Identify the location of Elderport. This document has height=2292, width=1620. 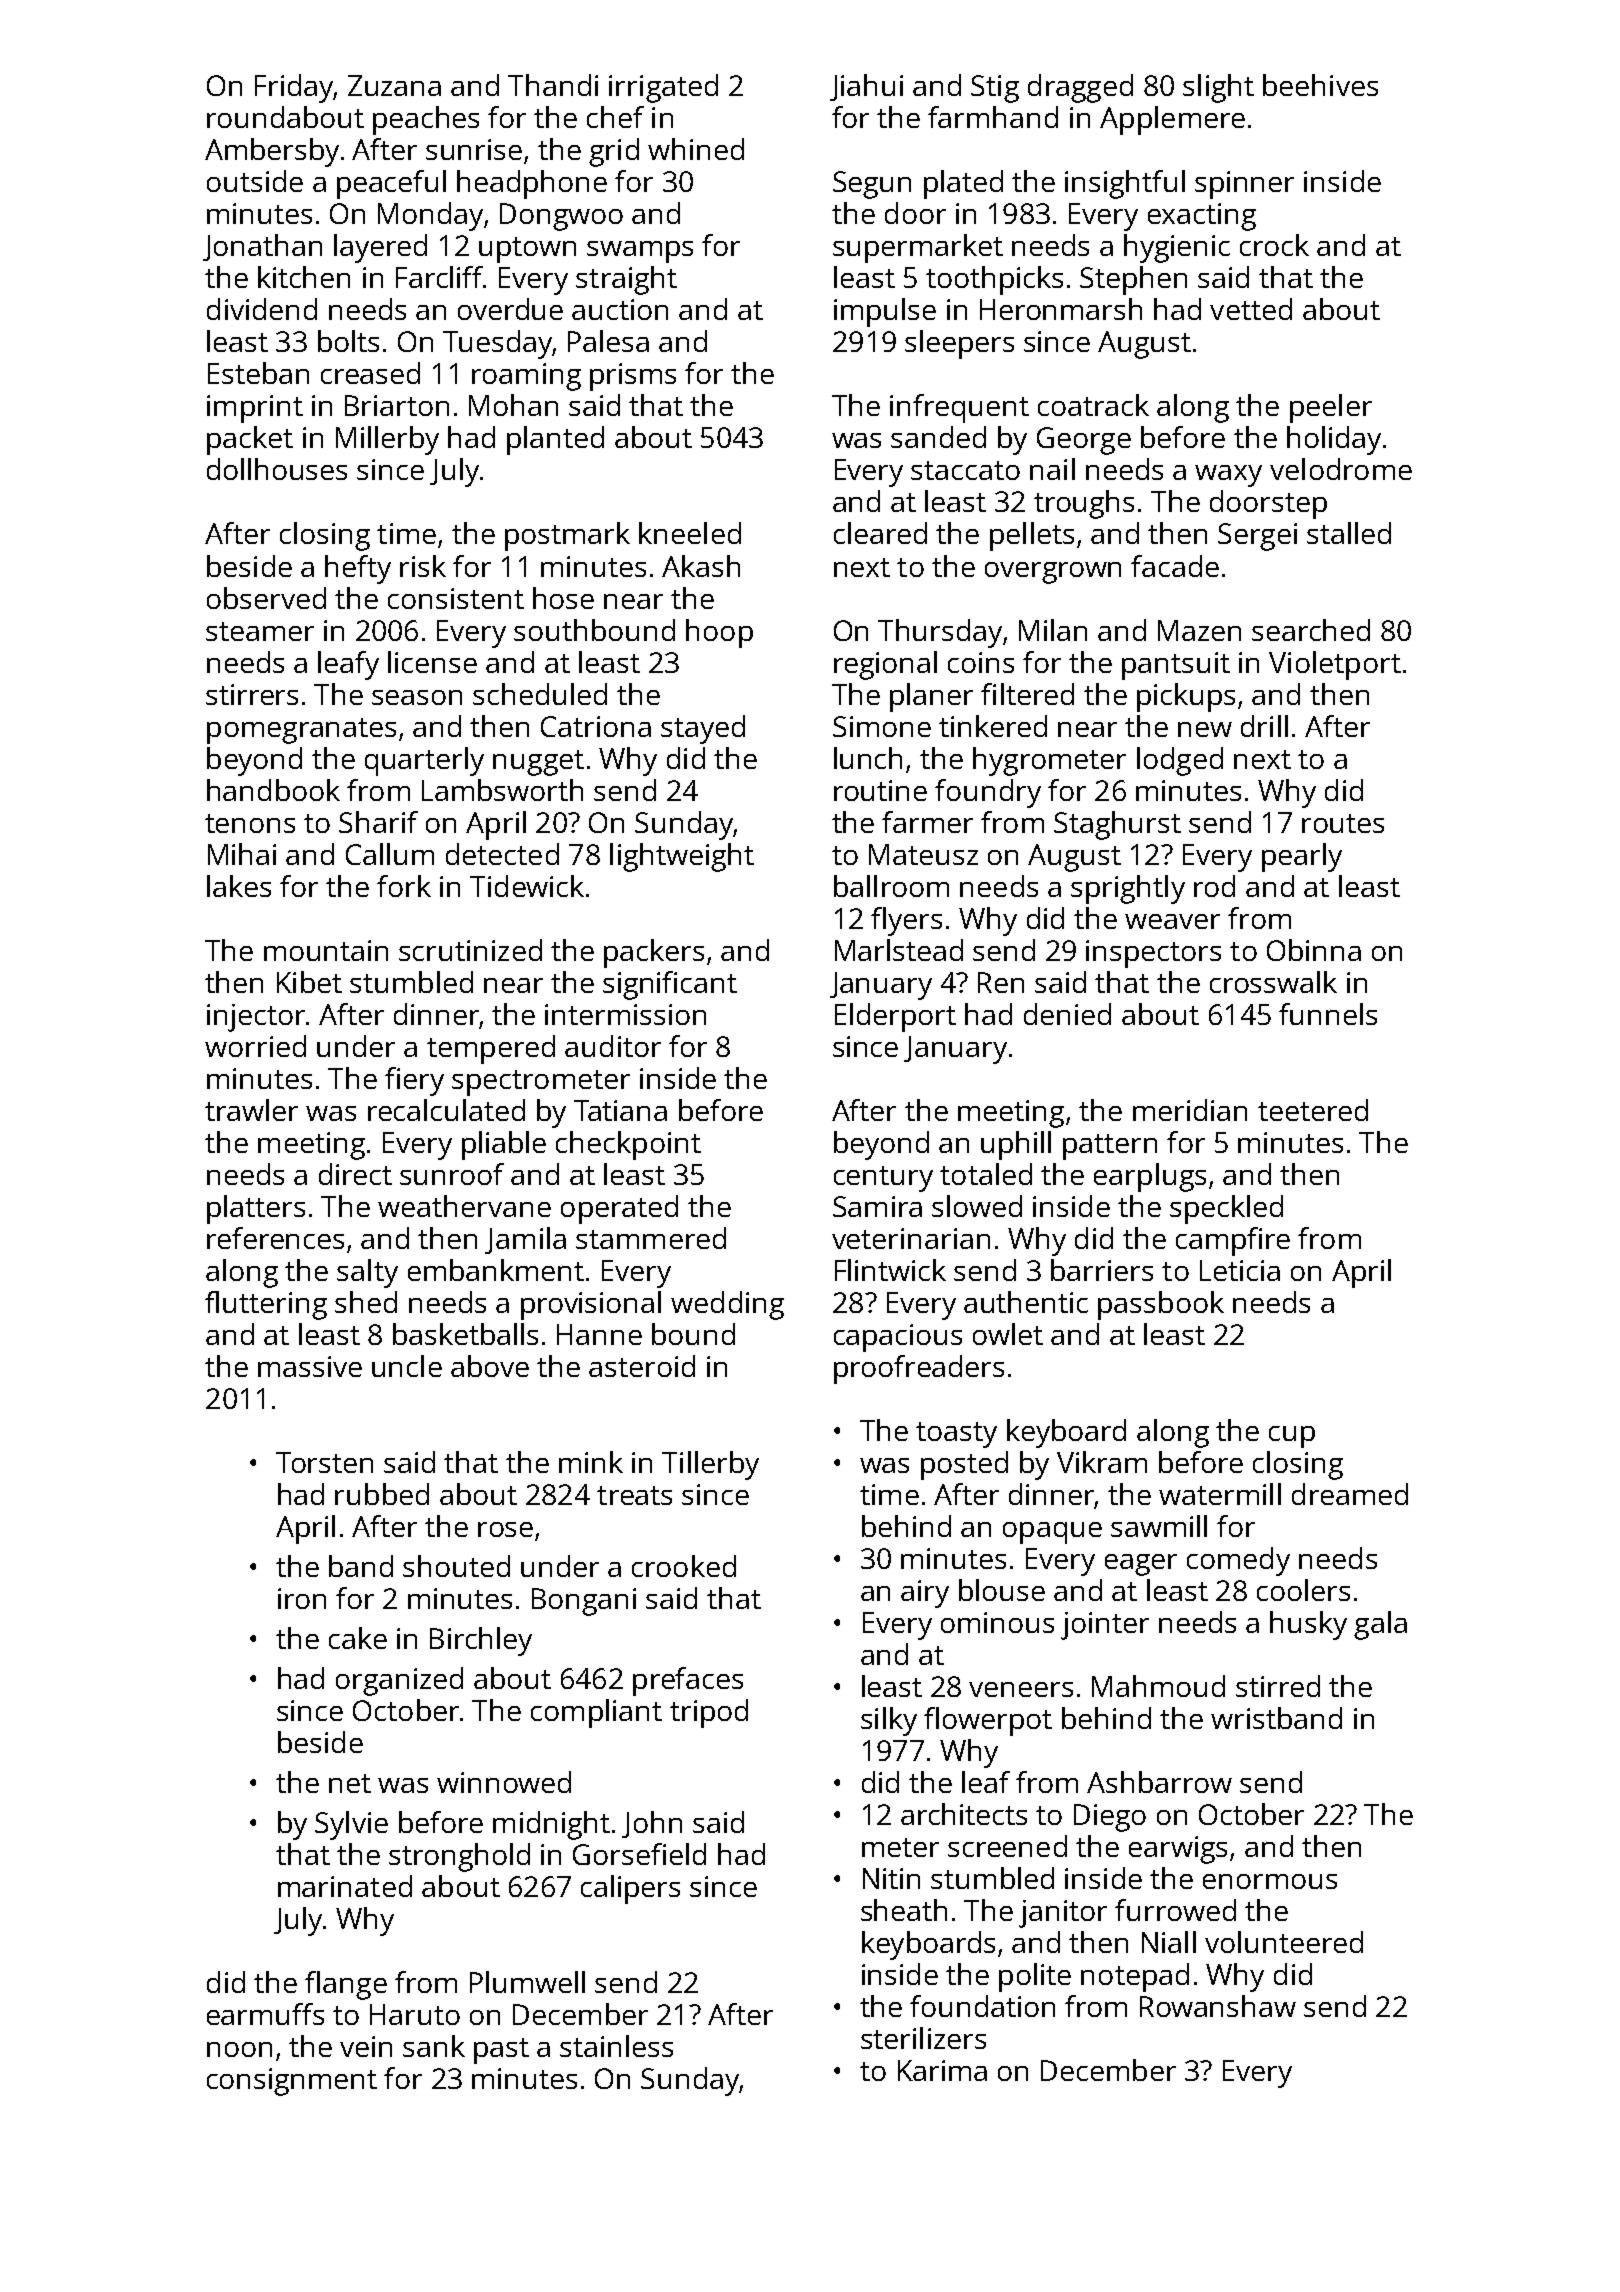
(895, 1017).
